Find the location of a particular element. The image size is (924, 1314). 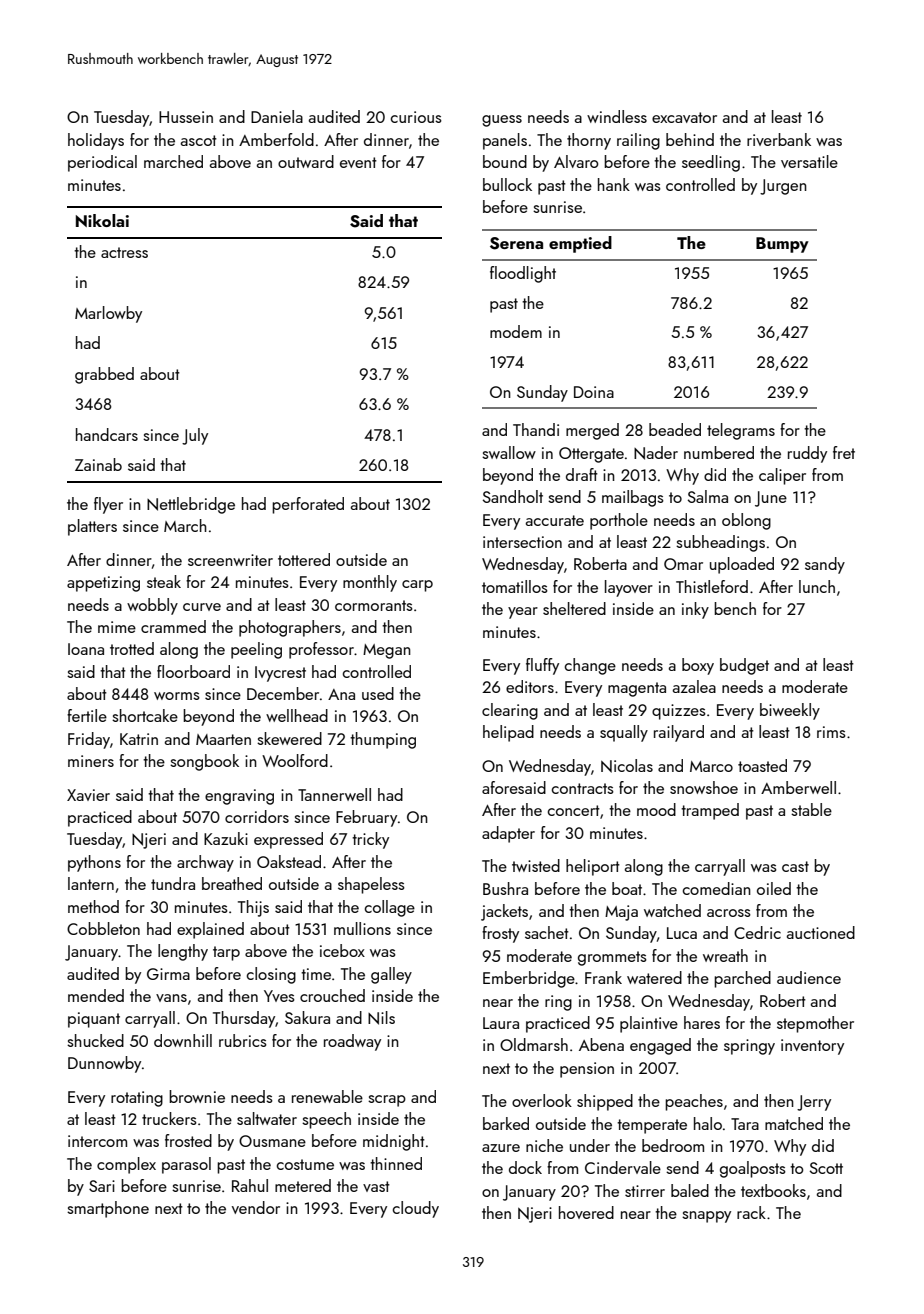

holidays is located at coordinates (96, 141).
